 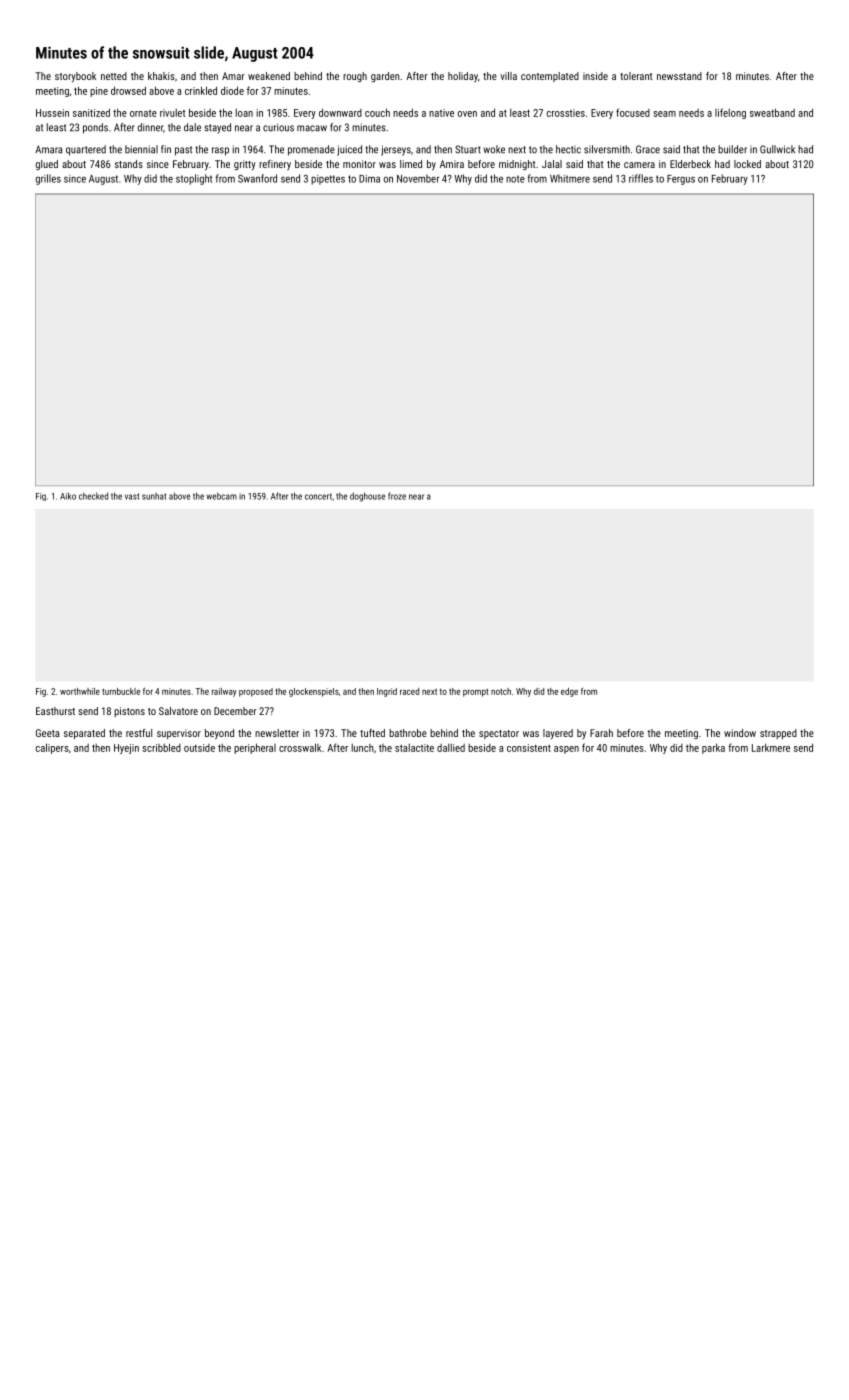 I want to click on storybook, so click(x=75, y=77).
